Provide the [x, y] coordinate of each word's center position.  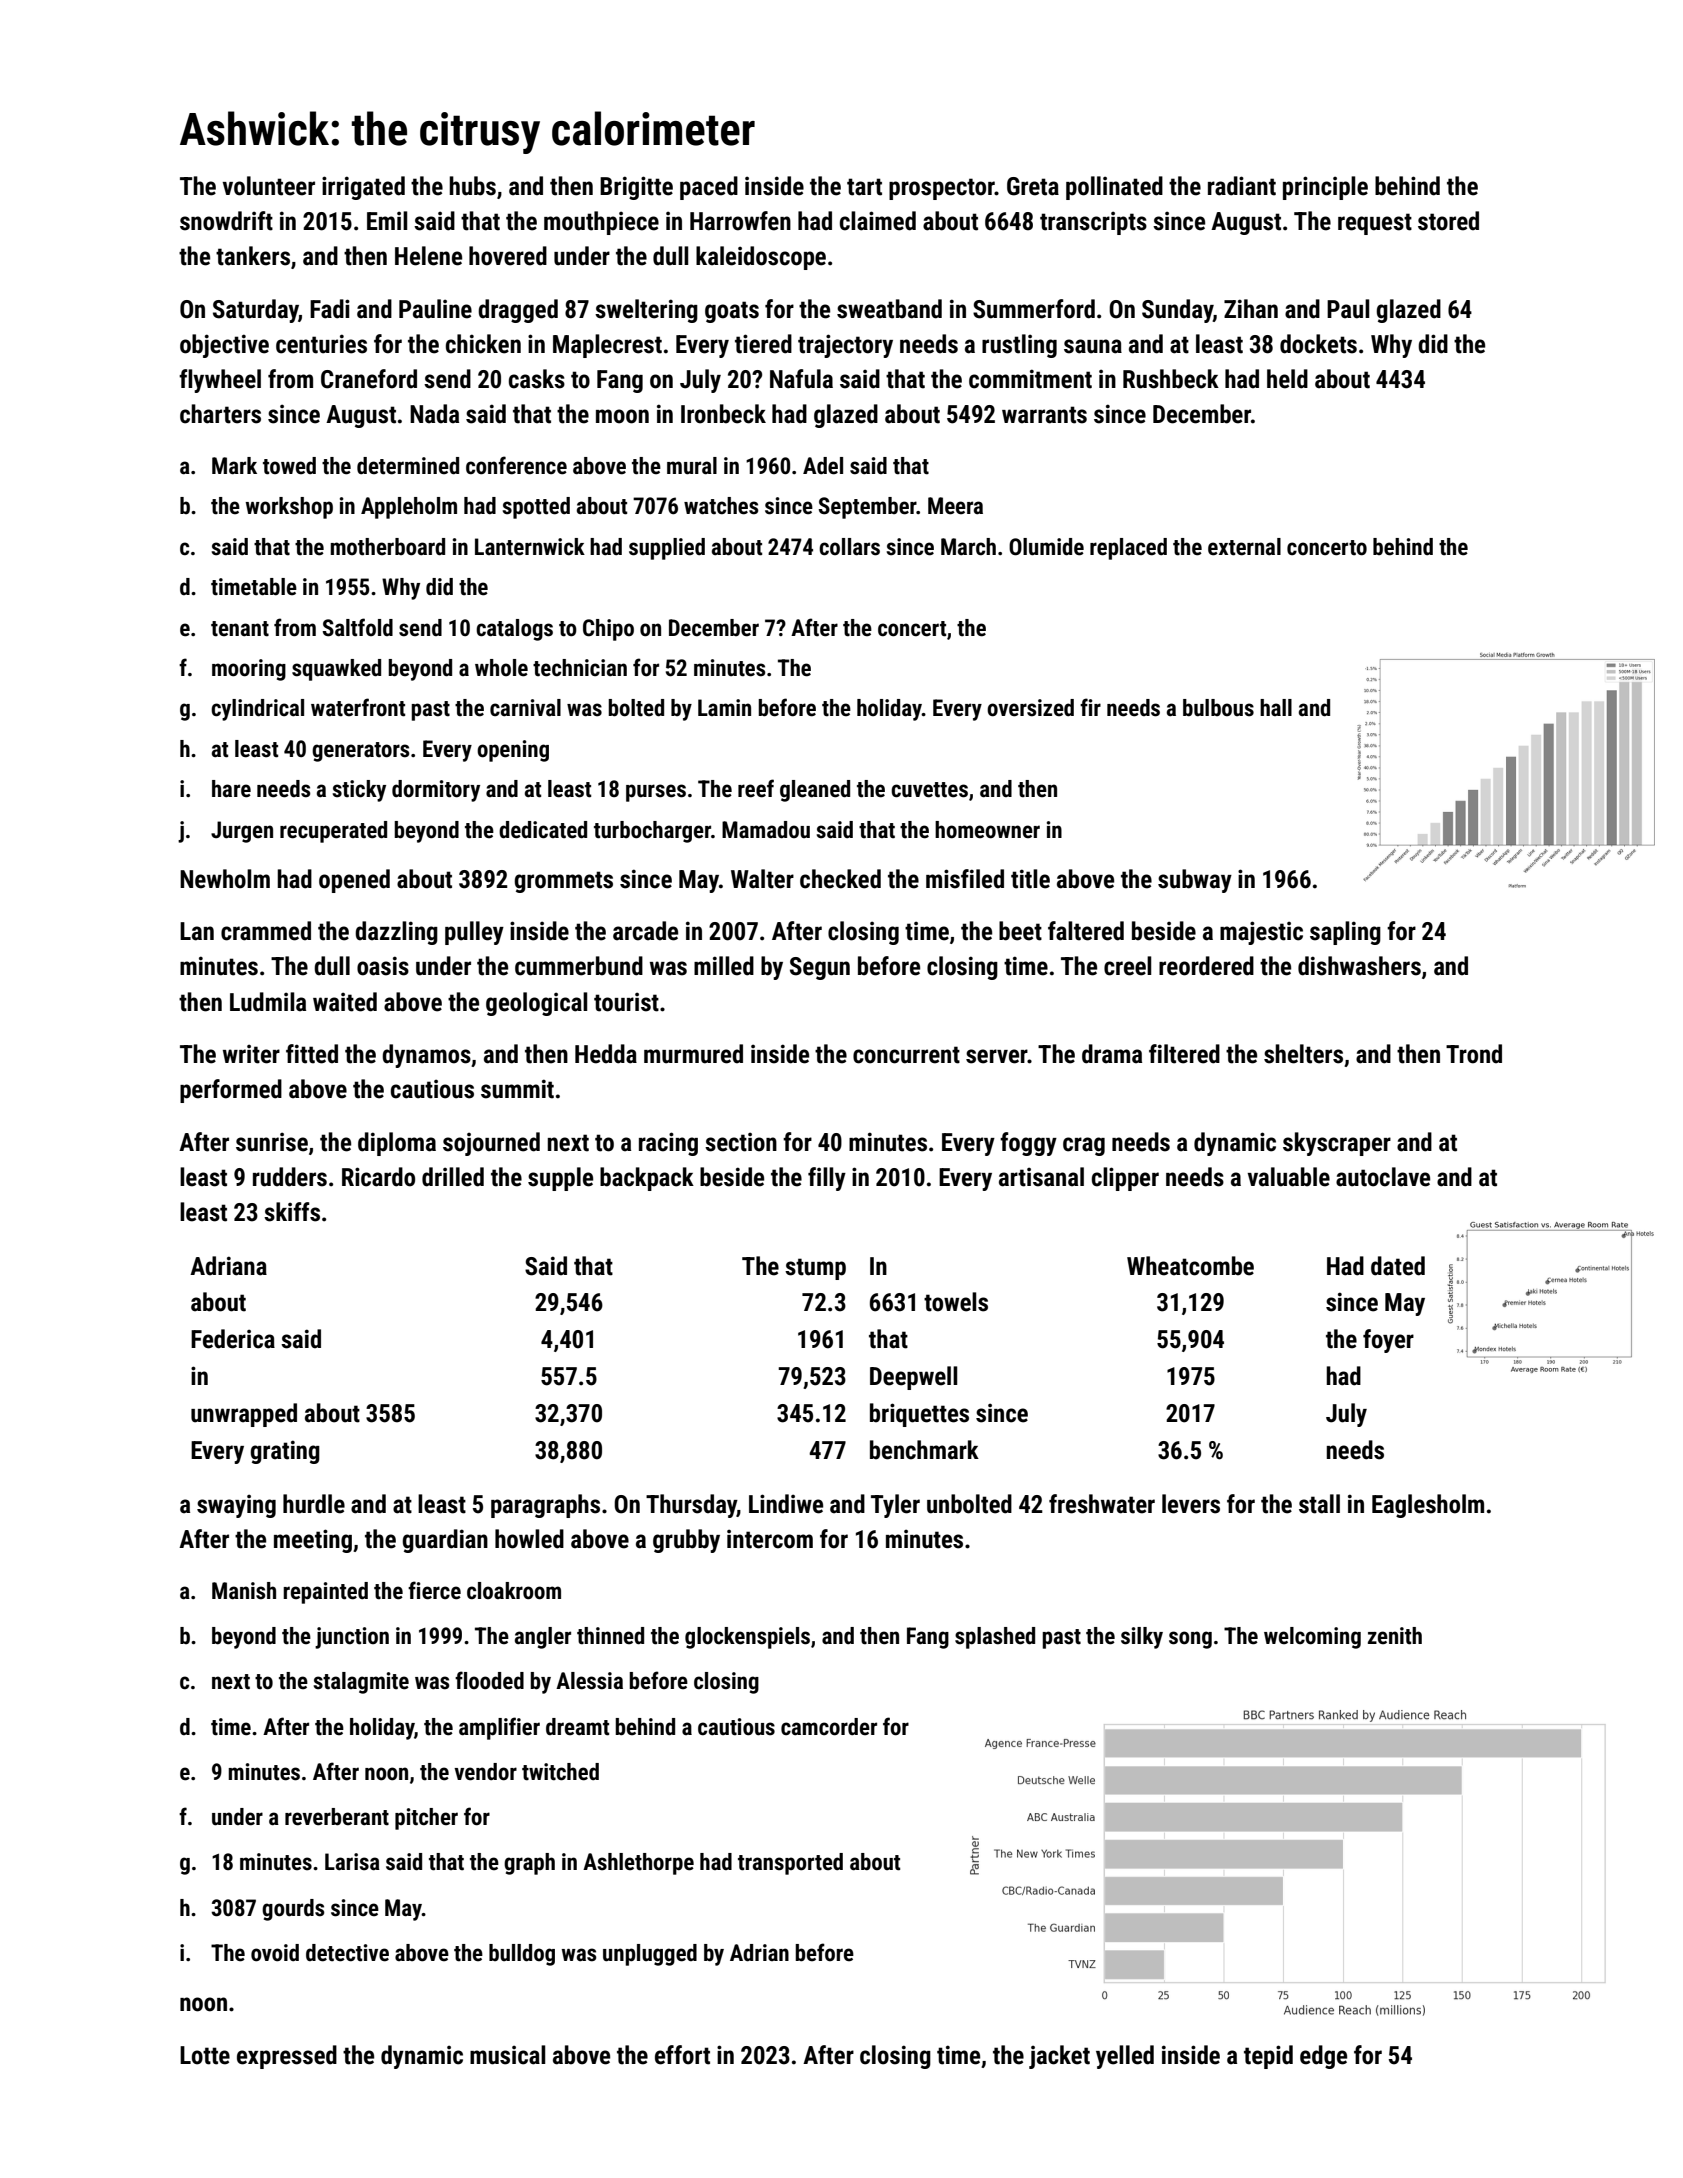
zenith [1395, 1636]
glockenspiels [747, 1638]
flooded [489, 1680]
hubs [472, 186]
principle [1325, 188]
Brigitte [636, 188]
